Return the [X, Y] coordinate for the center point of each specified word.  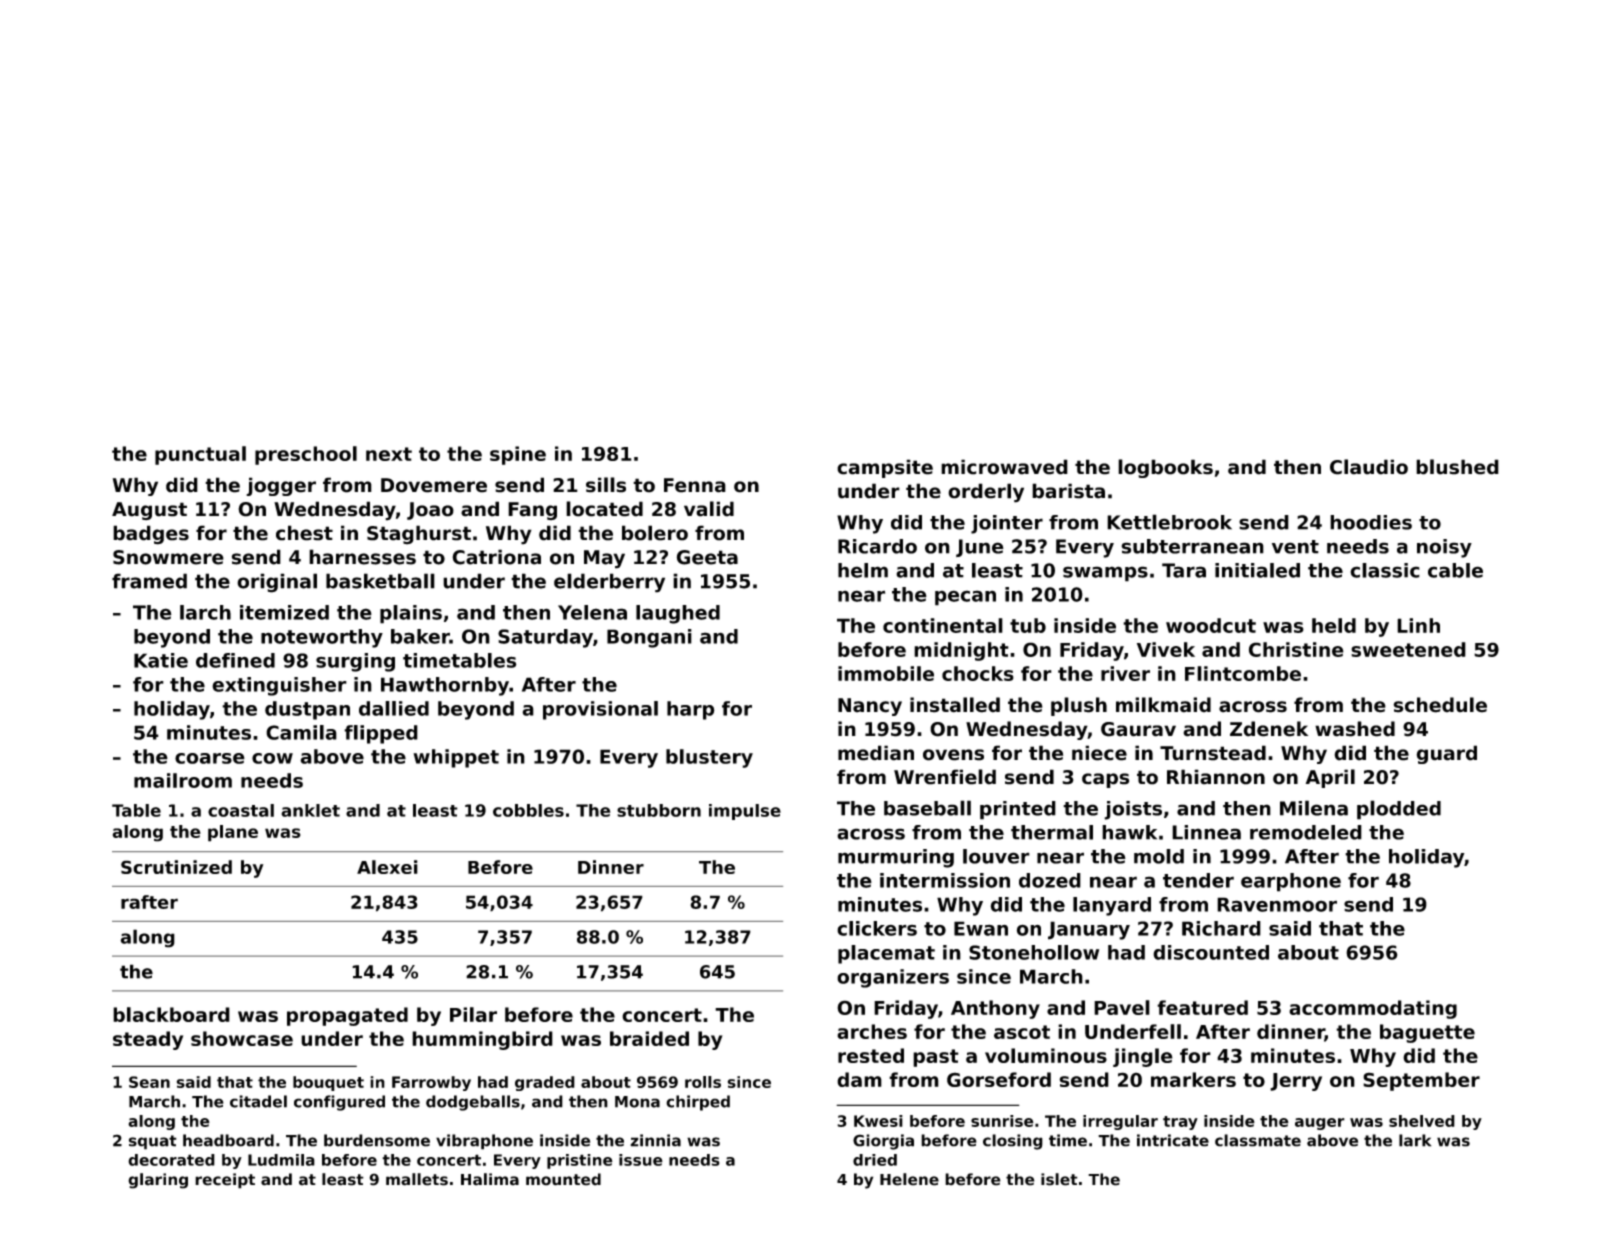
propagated [347, 1016]
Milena [1314, 808]
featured [1202, 1007]
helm [863, 570]
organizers [893, 978]
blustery [709, 758]
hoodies [1371, 522]
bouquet [328, 1083]
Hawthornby [445, 686]
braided [649, 1038]
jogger [281, 486]
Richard [1221, 928]
